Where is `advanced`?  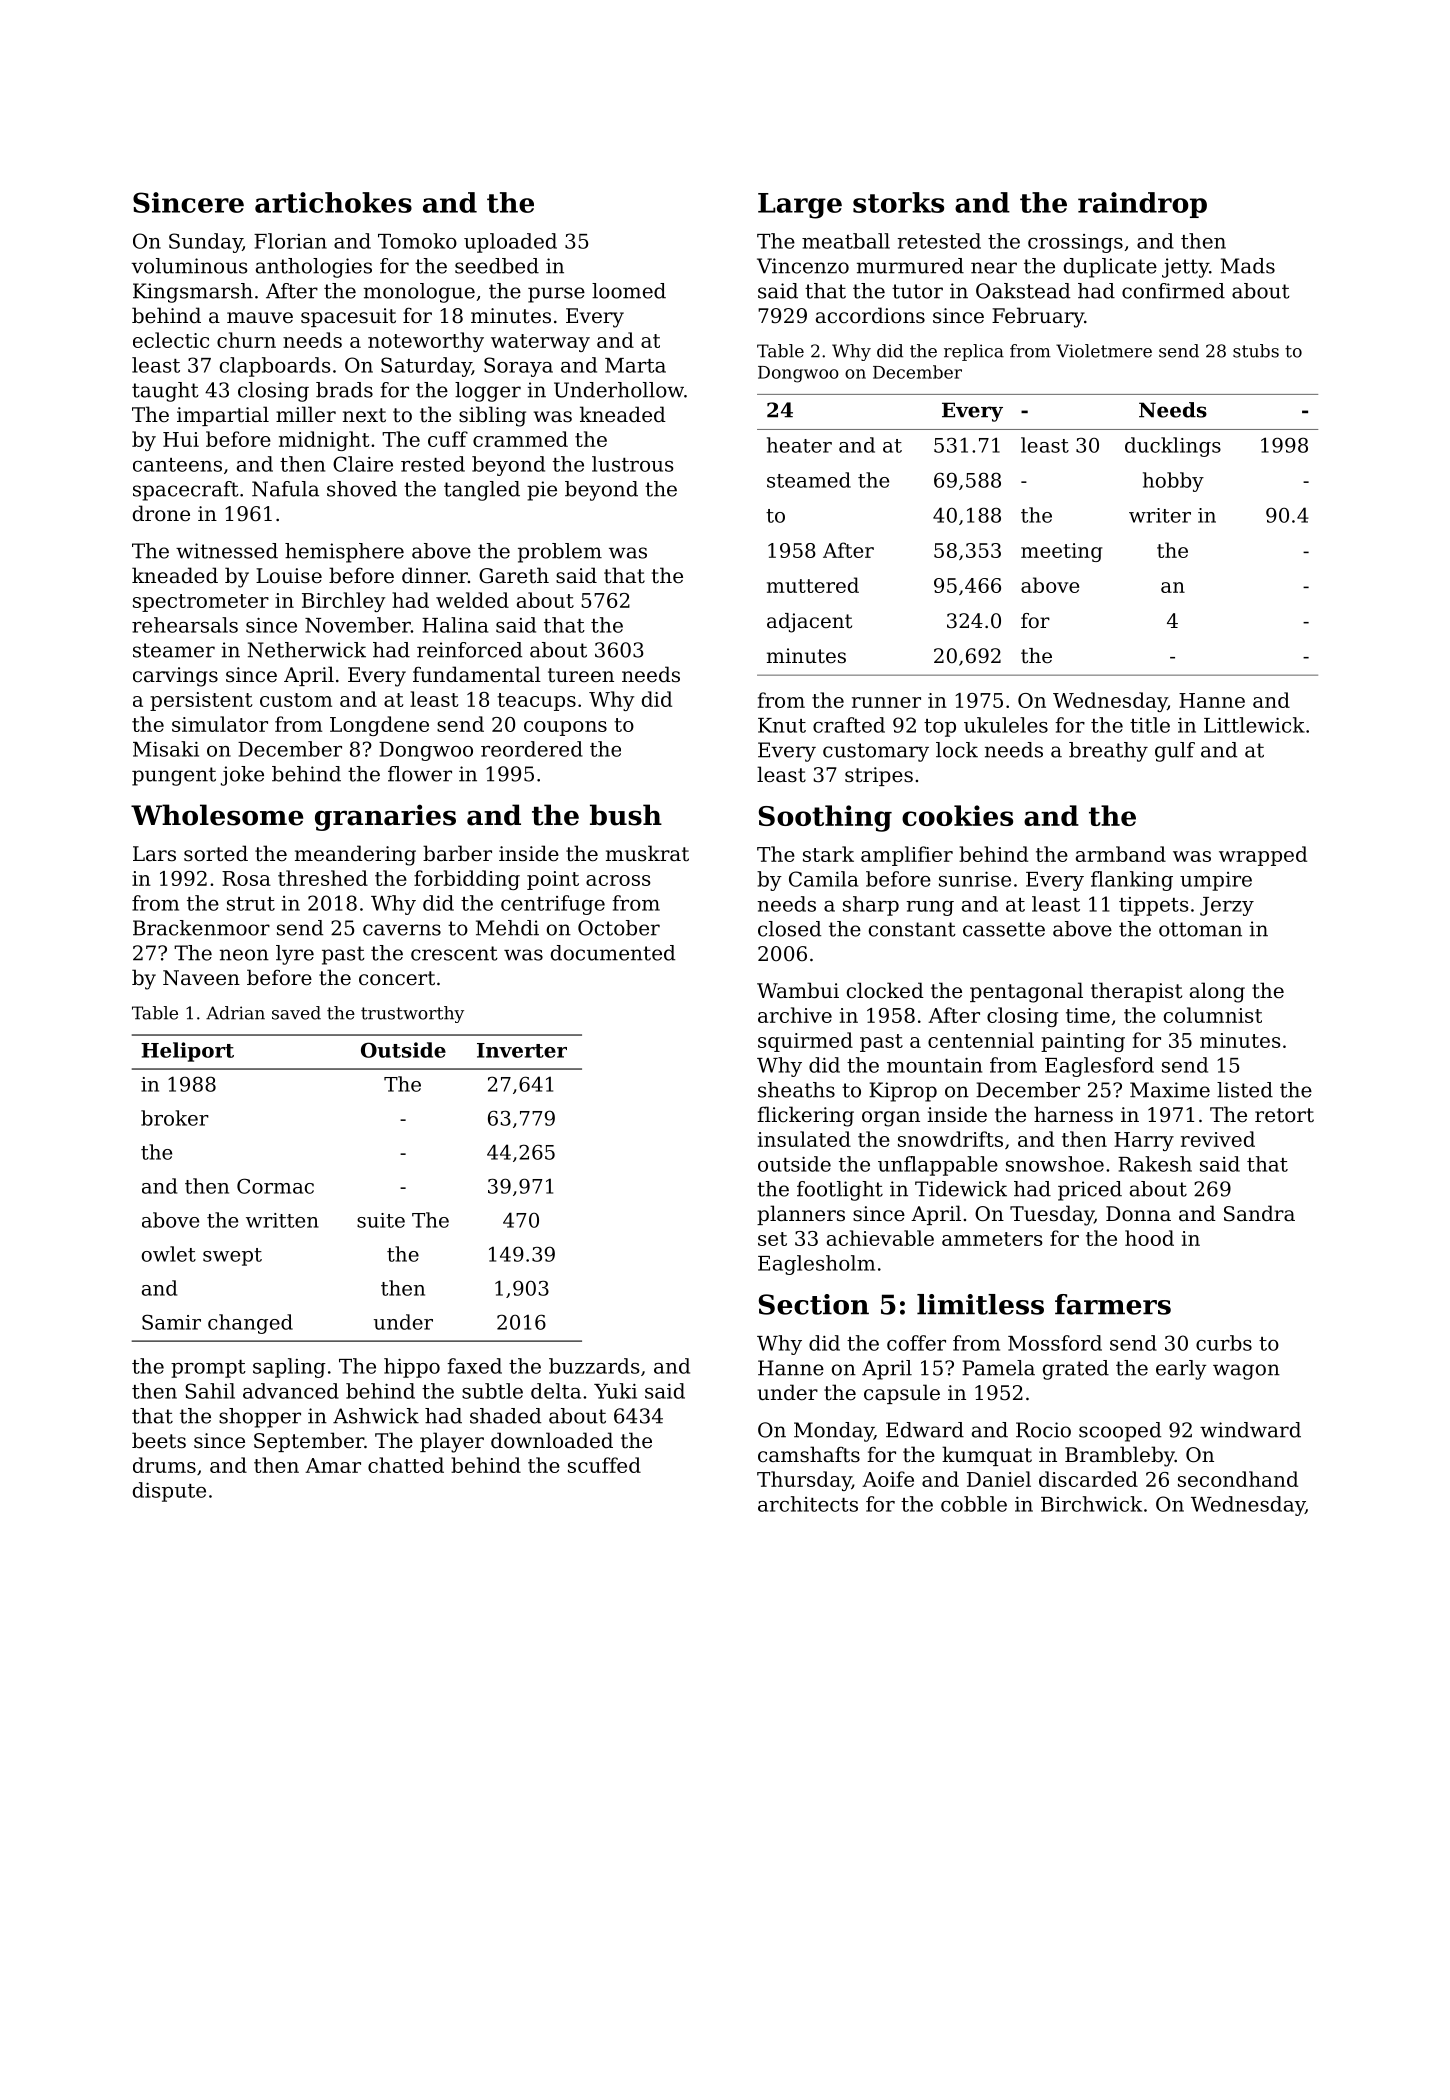 advanced is located at coordinates (291, 1391).
